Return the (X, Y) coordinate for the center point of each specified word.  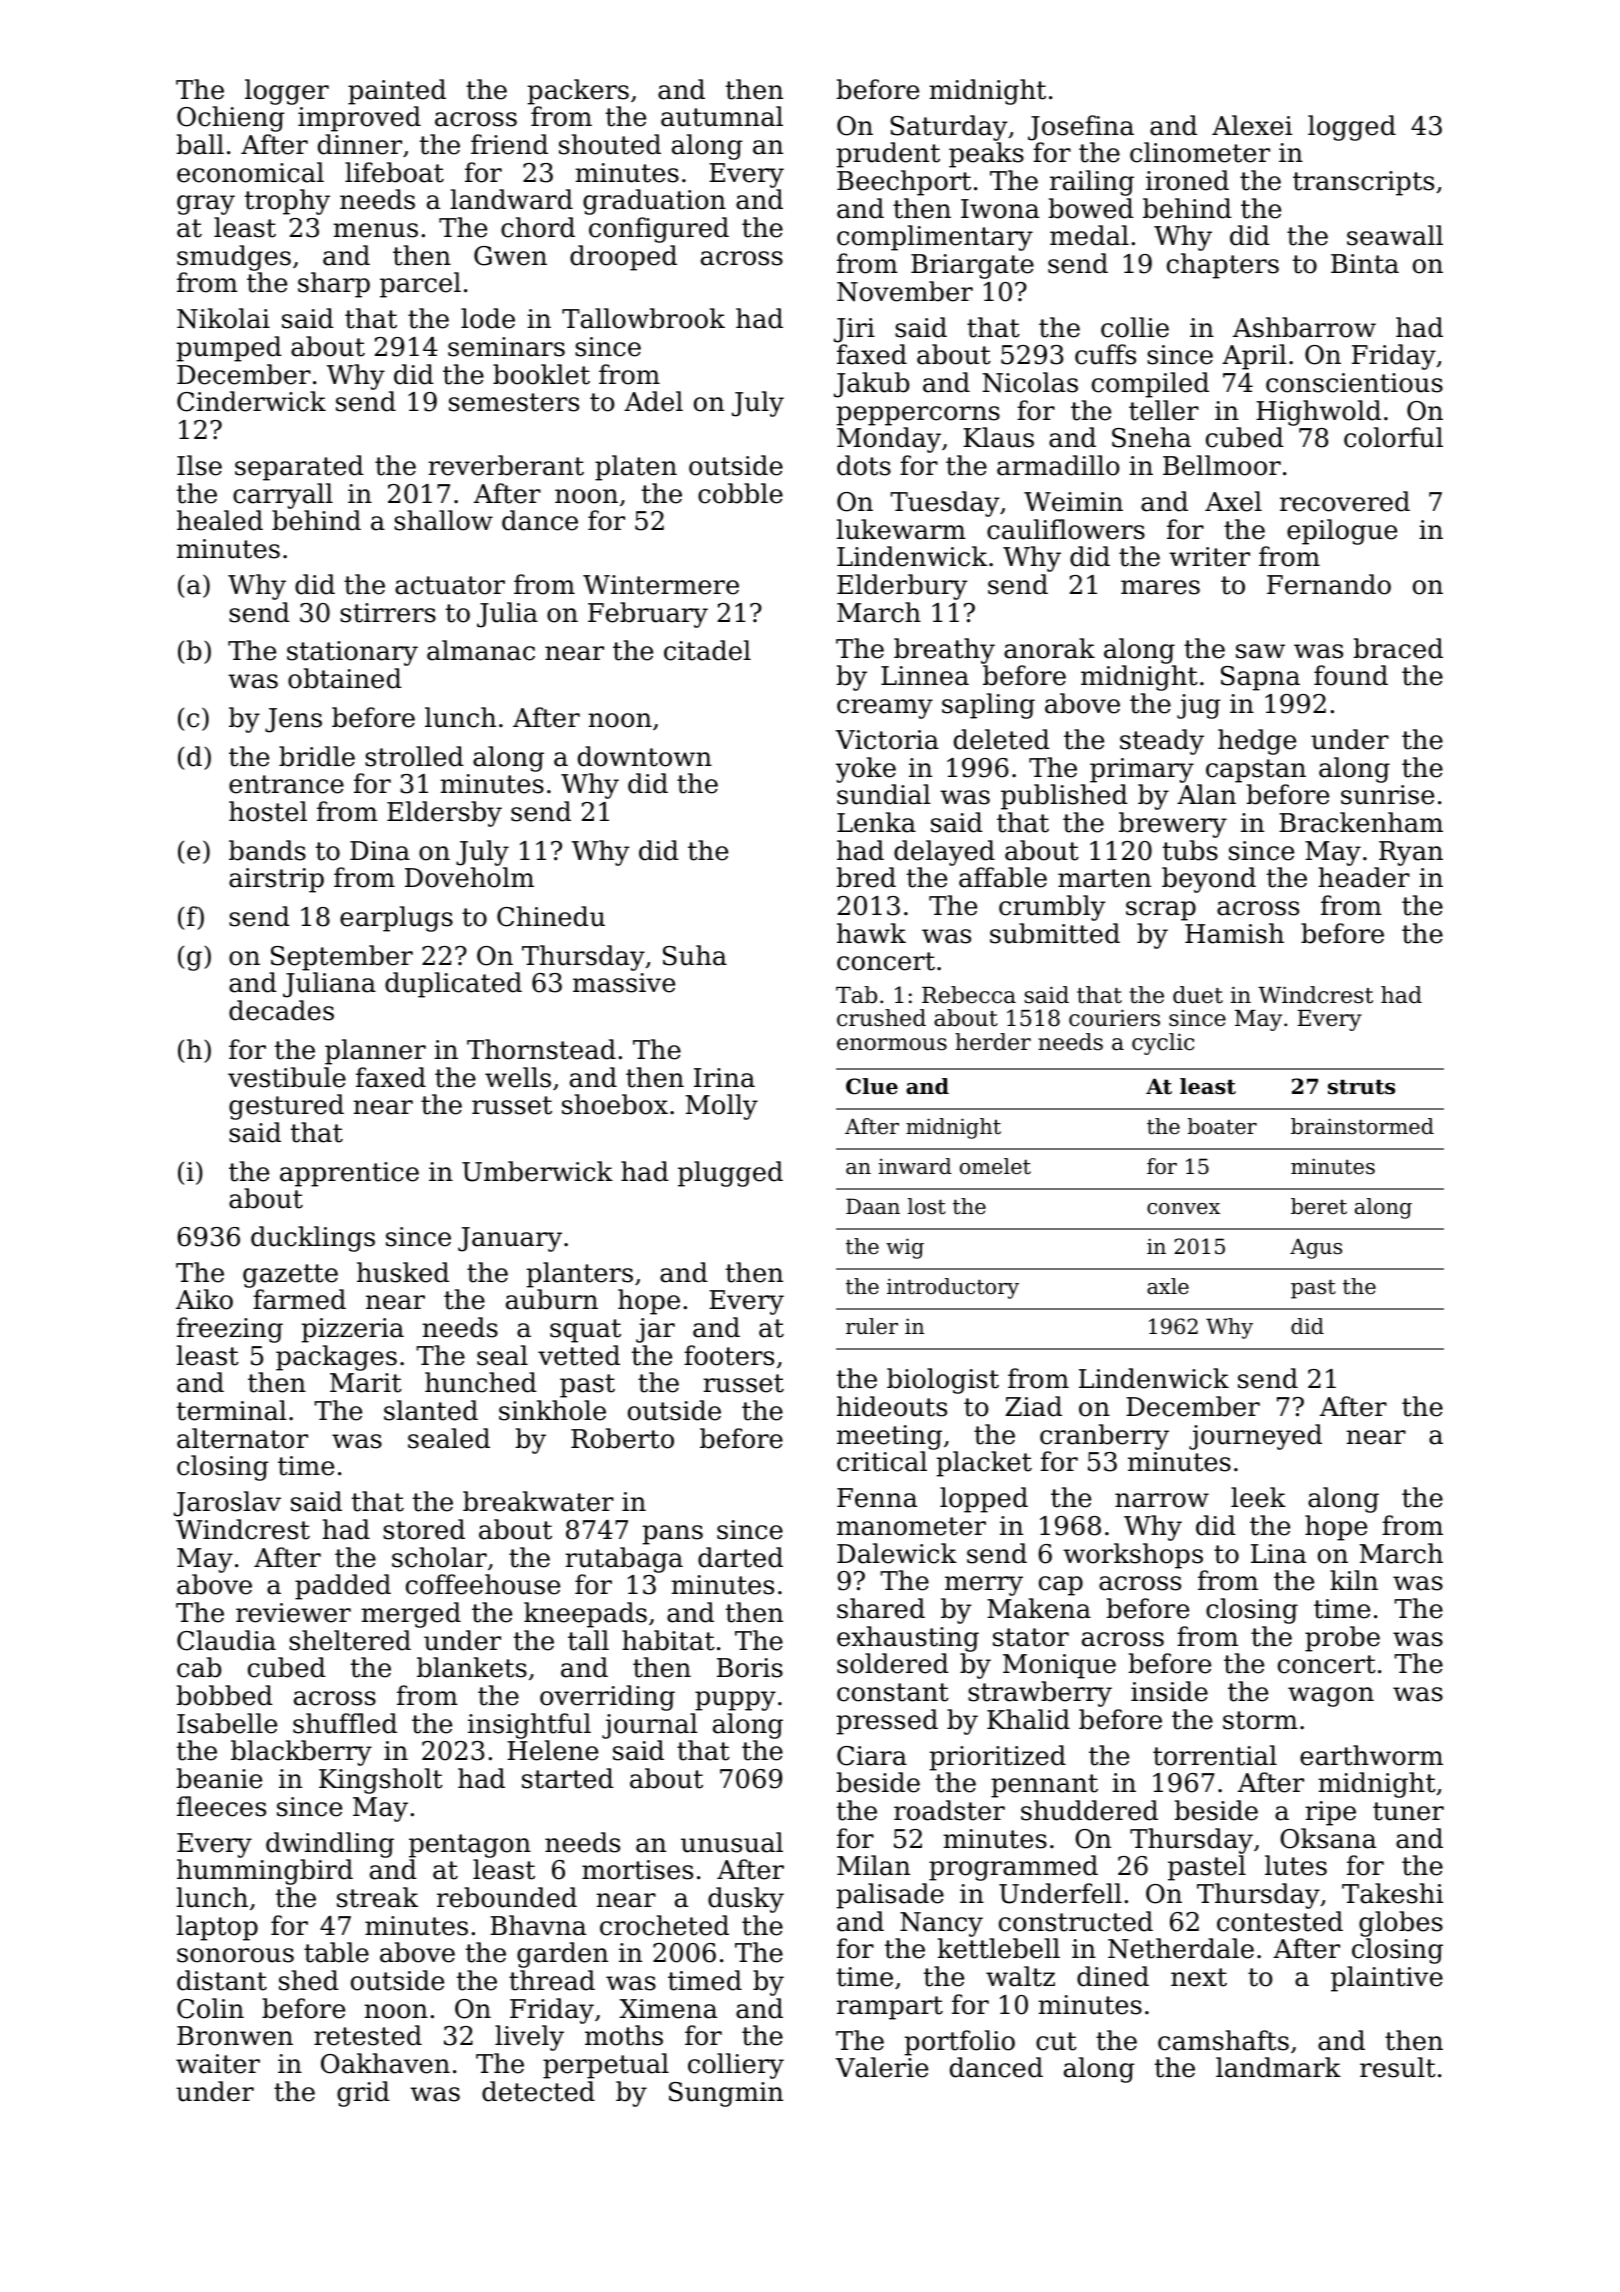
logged (1352, 128)
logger (287, 92)
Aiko (204, 1299)
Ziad (1033, 1406)
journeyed (1255, 1437)
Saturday (949, 128)
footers (729, 1355)
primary (1142, 770)
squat (585, 1331)
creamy (885, 709)
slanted (431, 1410)
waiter (218, 2064)
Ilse (199, 465)
